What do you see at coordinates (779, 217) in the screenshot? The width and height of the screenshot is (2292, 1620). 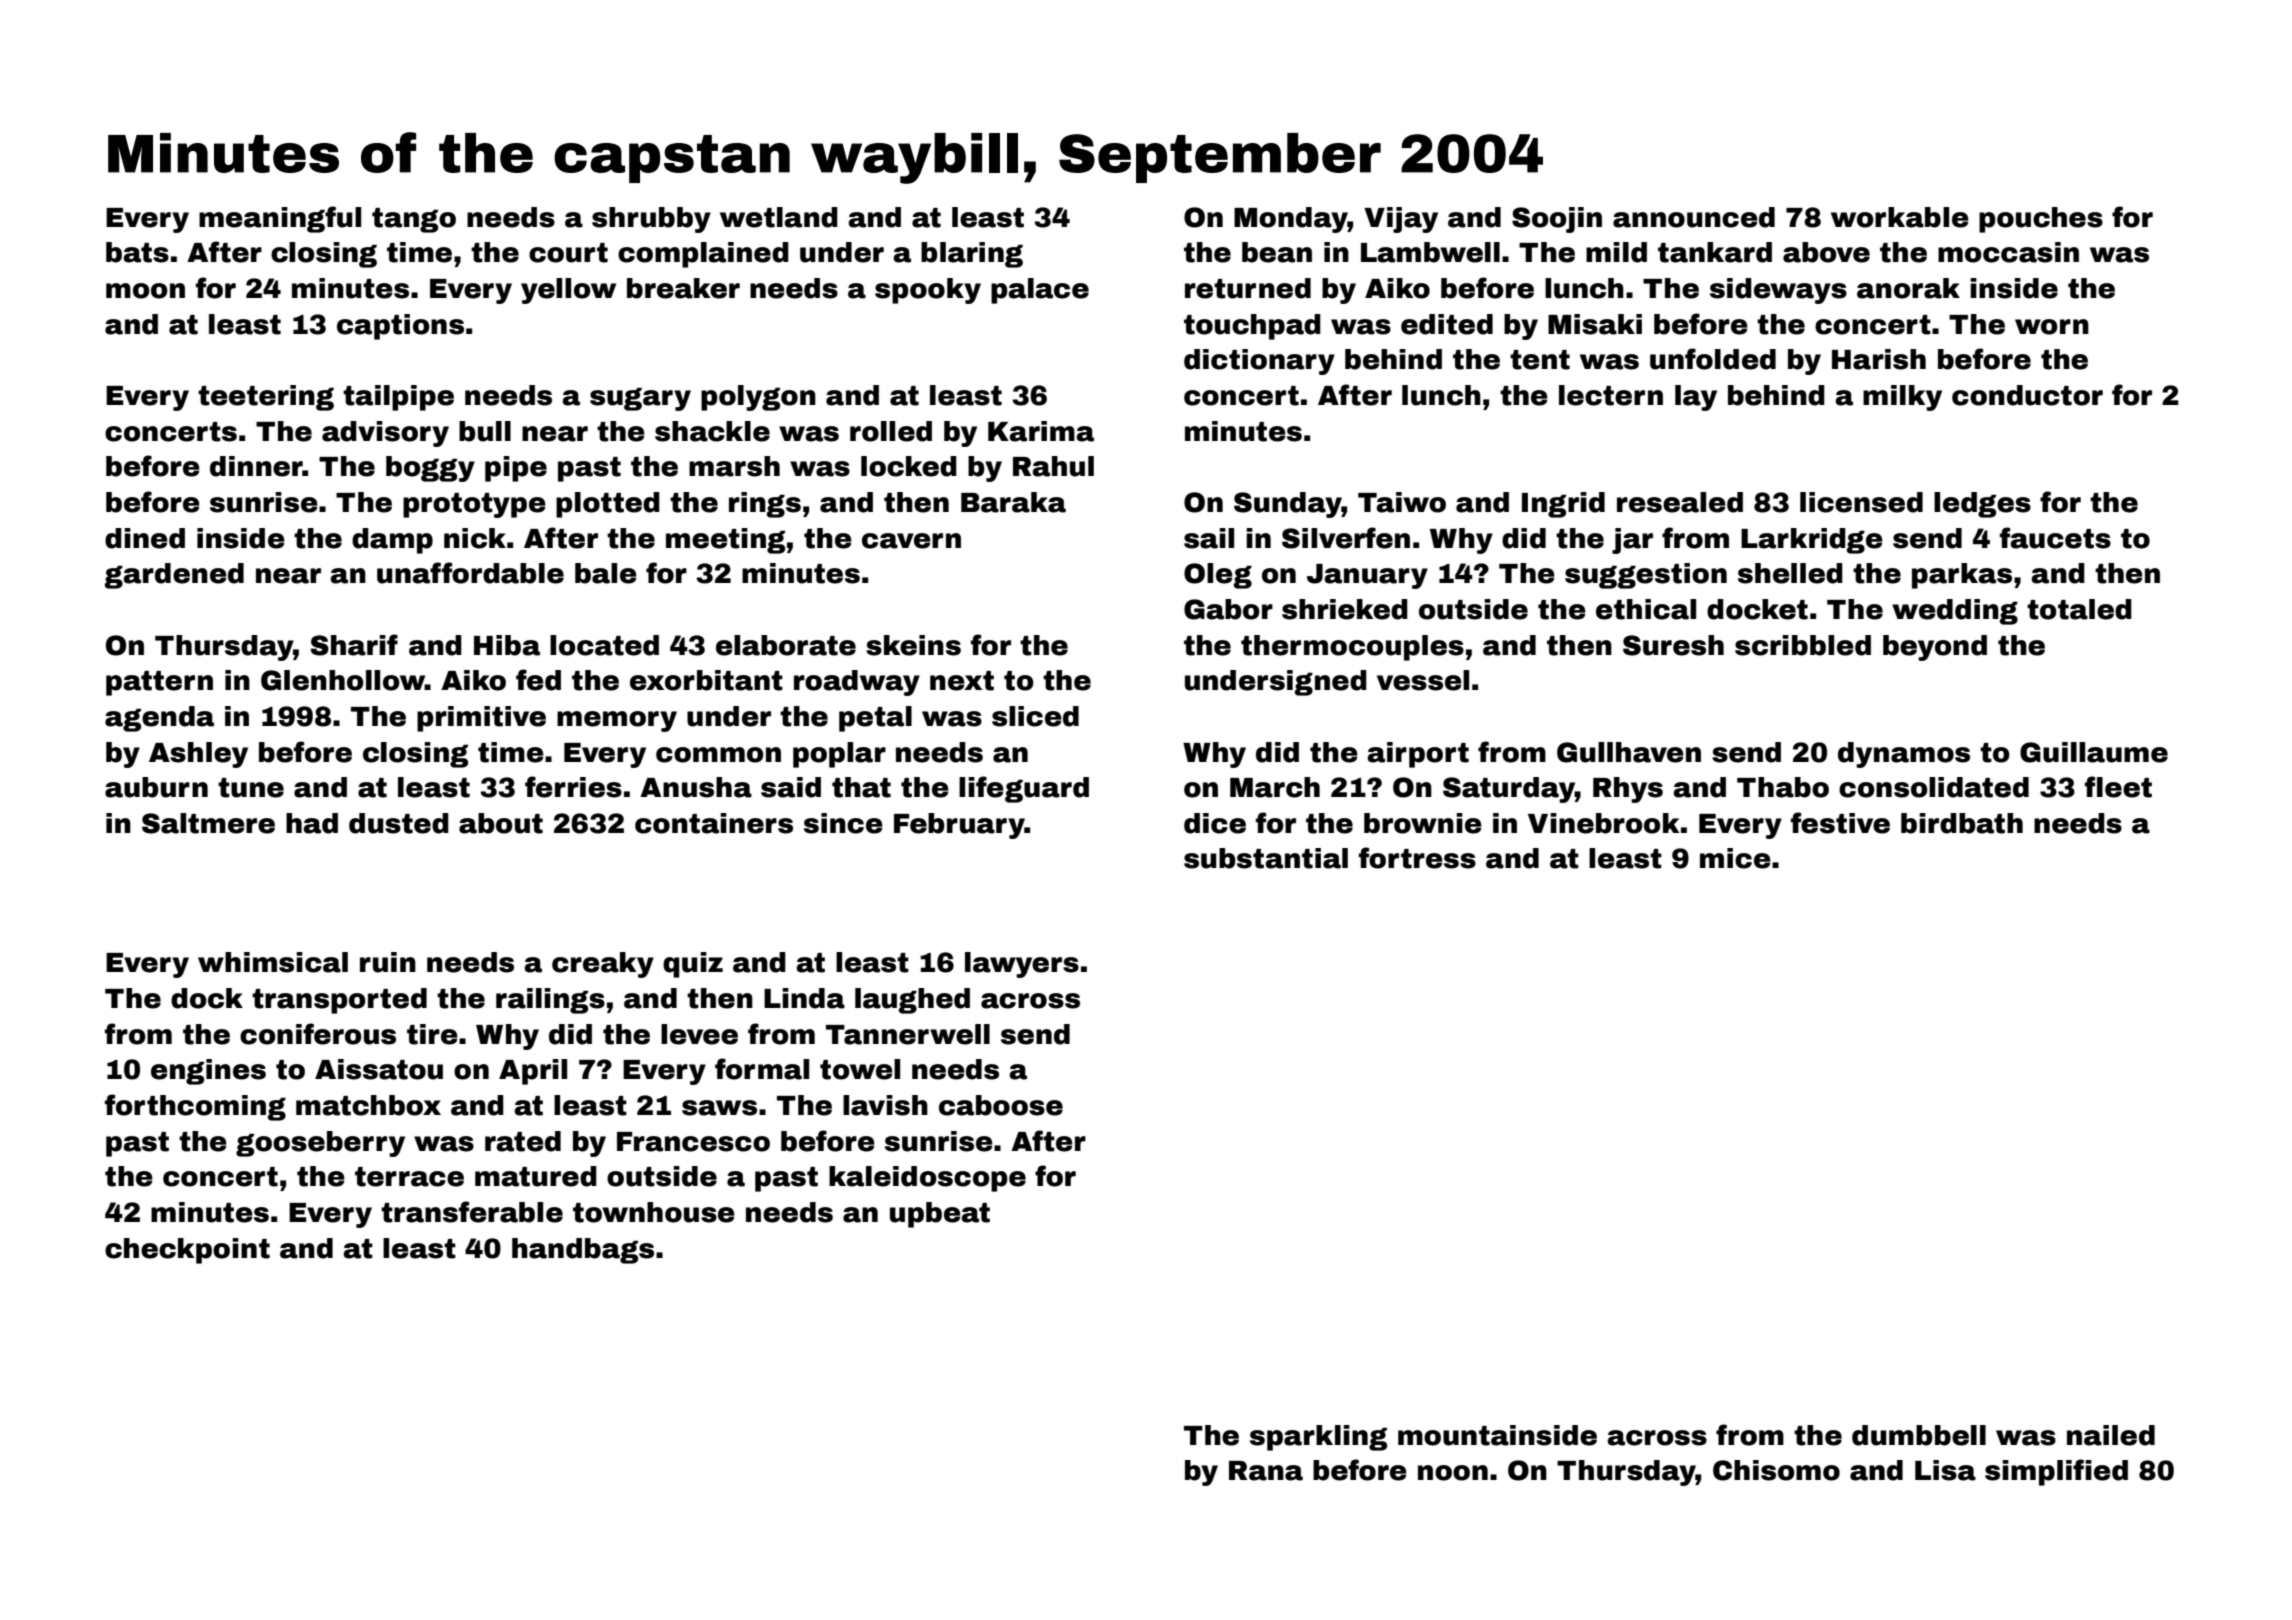 I see `wetland` at bounding box center [779, 217].
